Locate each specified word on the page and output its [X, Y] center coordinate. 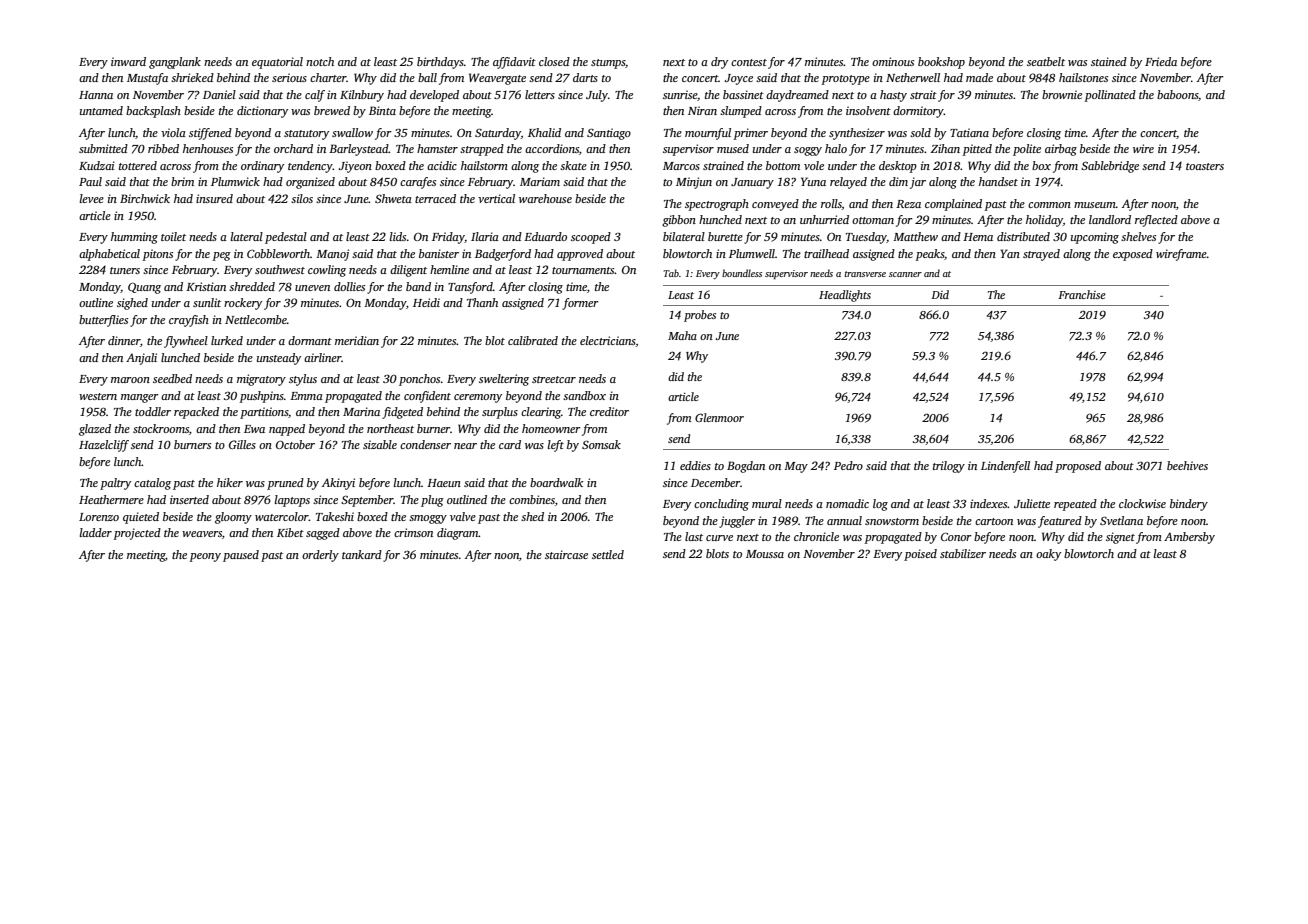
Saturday [498, 134]
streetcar [554, 379]
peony [205, 557]
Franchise [1082, 294]
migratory [261, 380]
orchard [293, 148]
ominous [893, 61]
